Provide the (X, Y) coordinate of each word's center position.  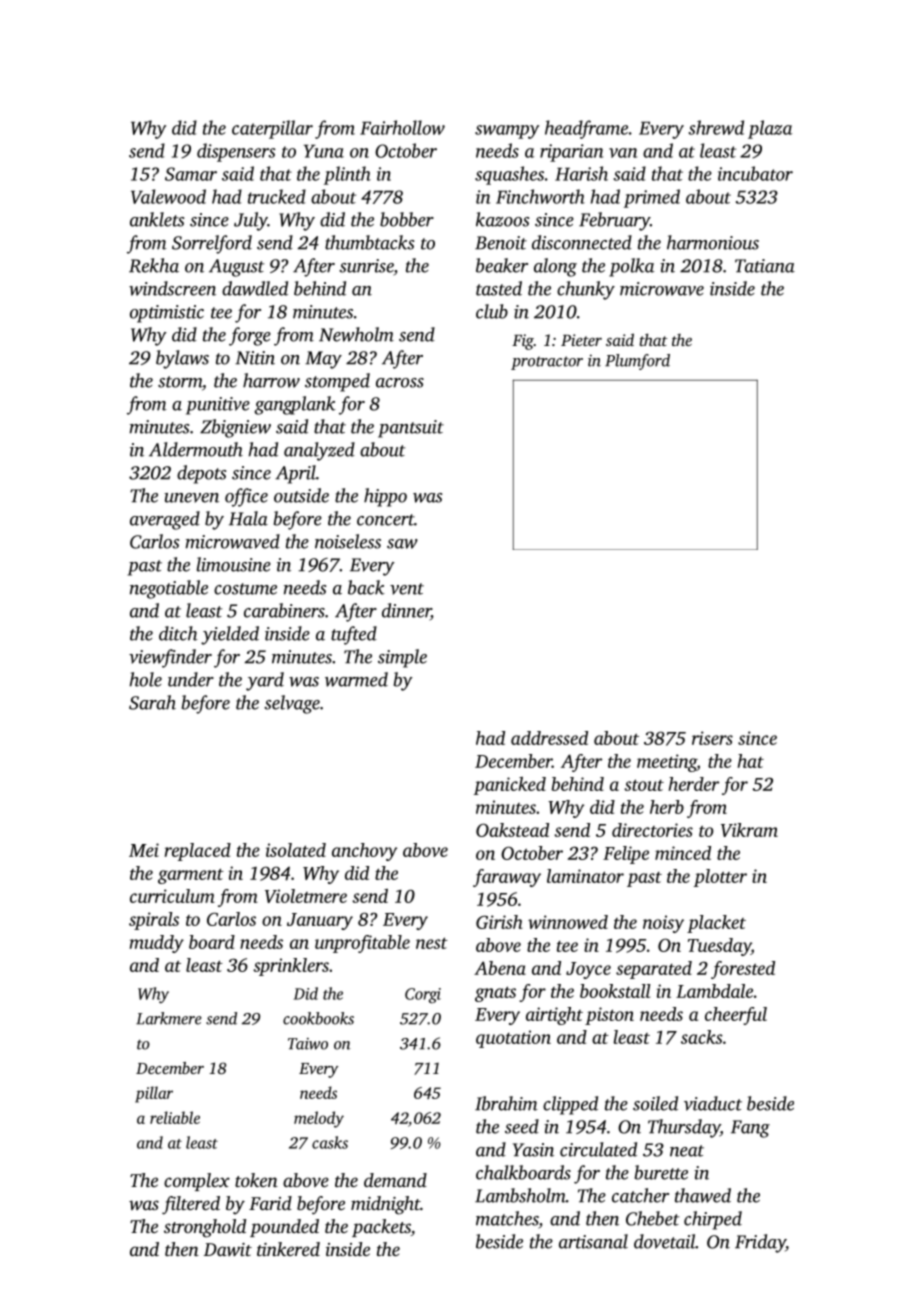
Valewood (168, 196)
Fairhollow (402, 127)
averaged (165, 520)
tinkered (288, 1249)
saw (402, 544)
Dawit (228, 1249)
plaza (770, 129)
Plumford (637, 362)
